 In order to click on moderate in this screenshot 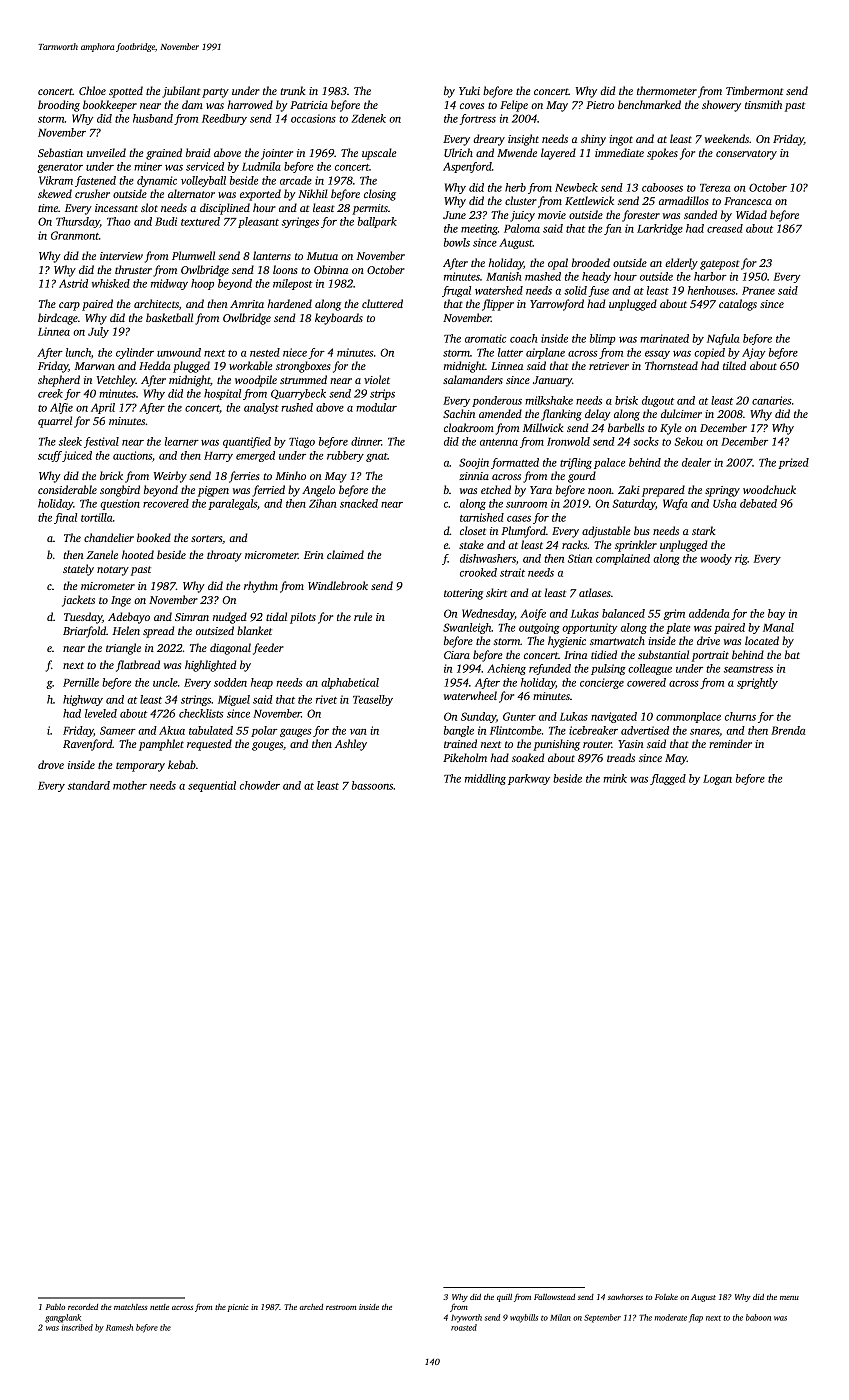, I will do `click(671, 1317)`.
